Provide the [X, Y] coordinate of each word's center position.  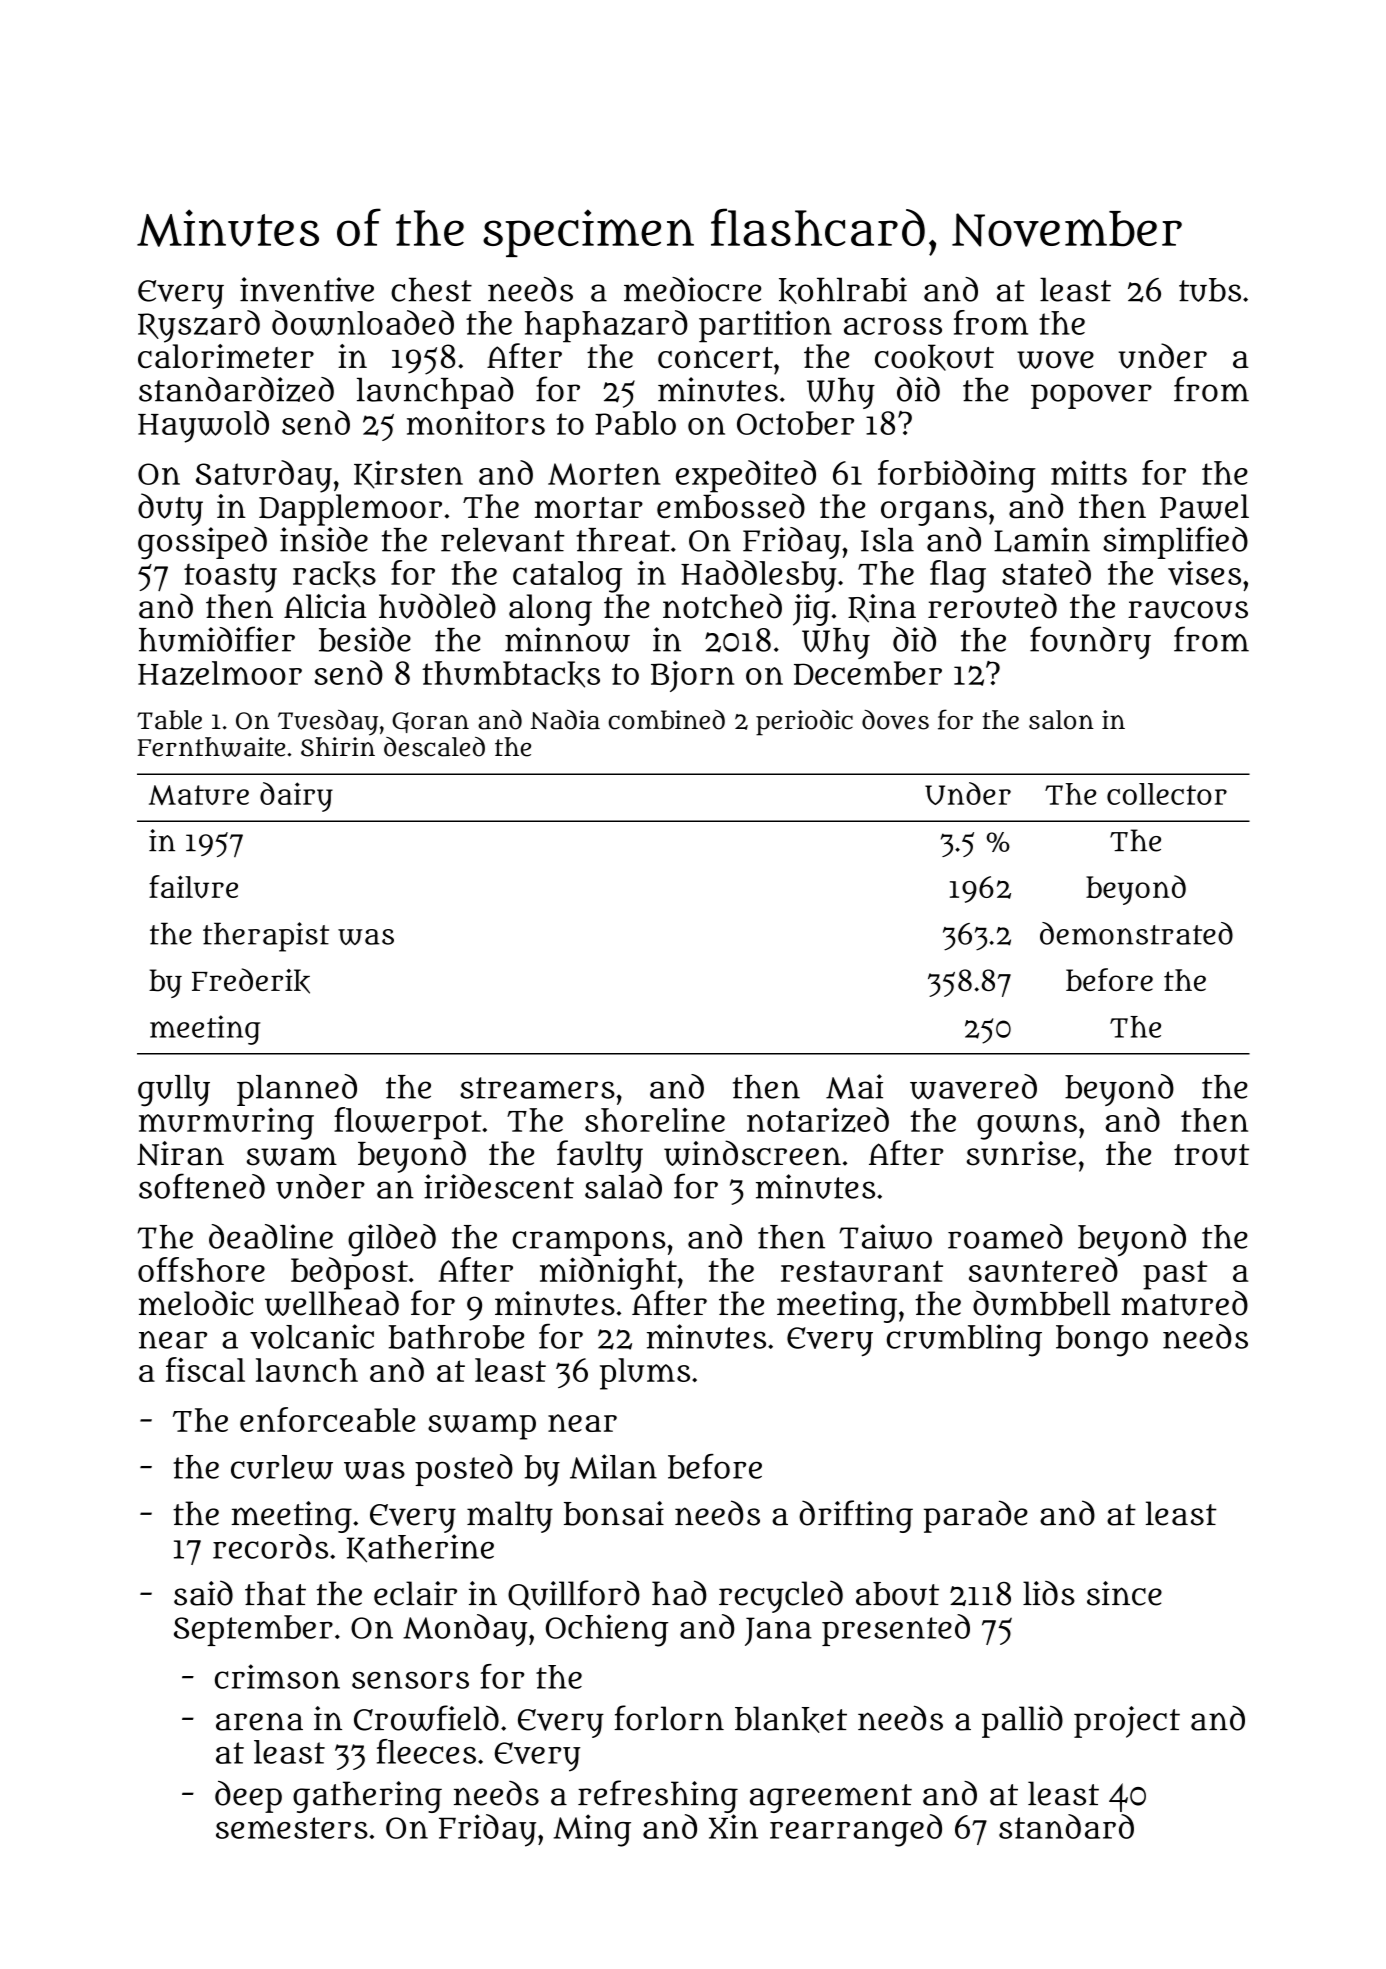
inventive [307, 289]
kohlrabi [843, 290]
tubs [1210, 290]
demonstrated [1136, 933]
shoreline [655, 1120]
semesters [292, 1828]
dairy [296, 797]
